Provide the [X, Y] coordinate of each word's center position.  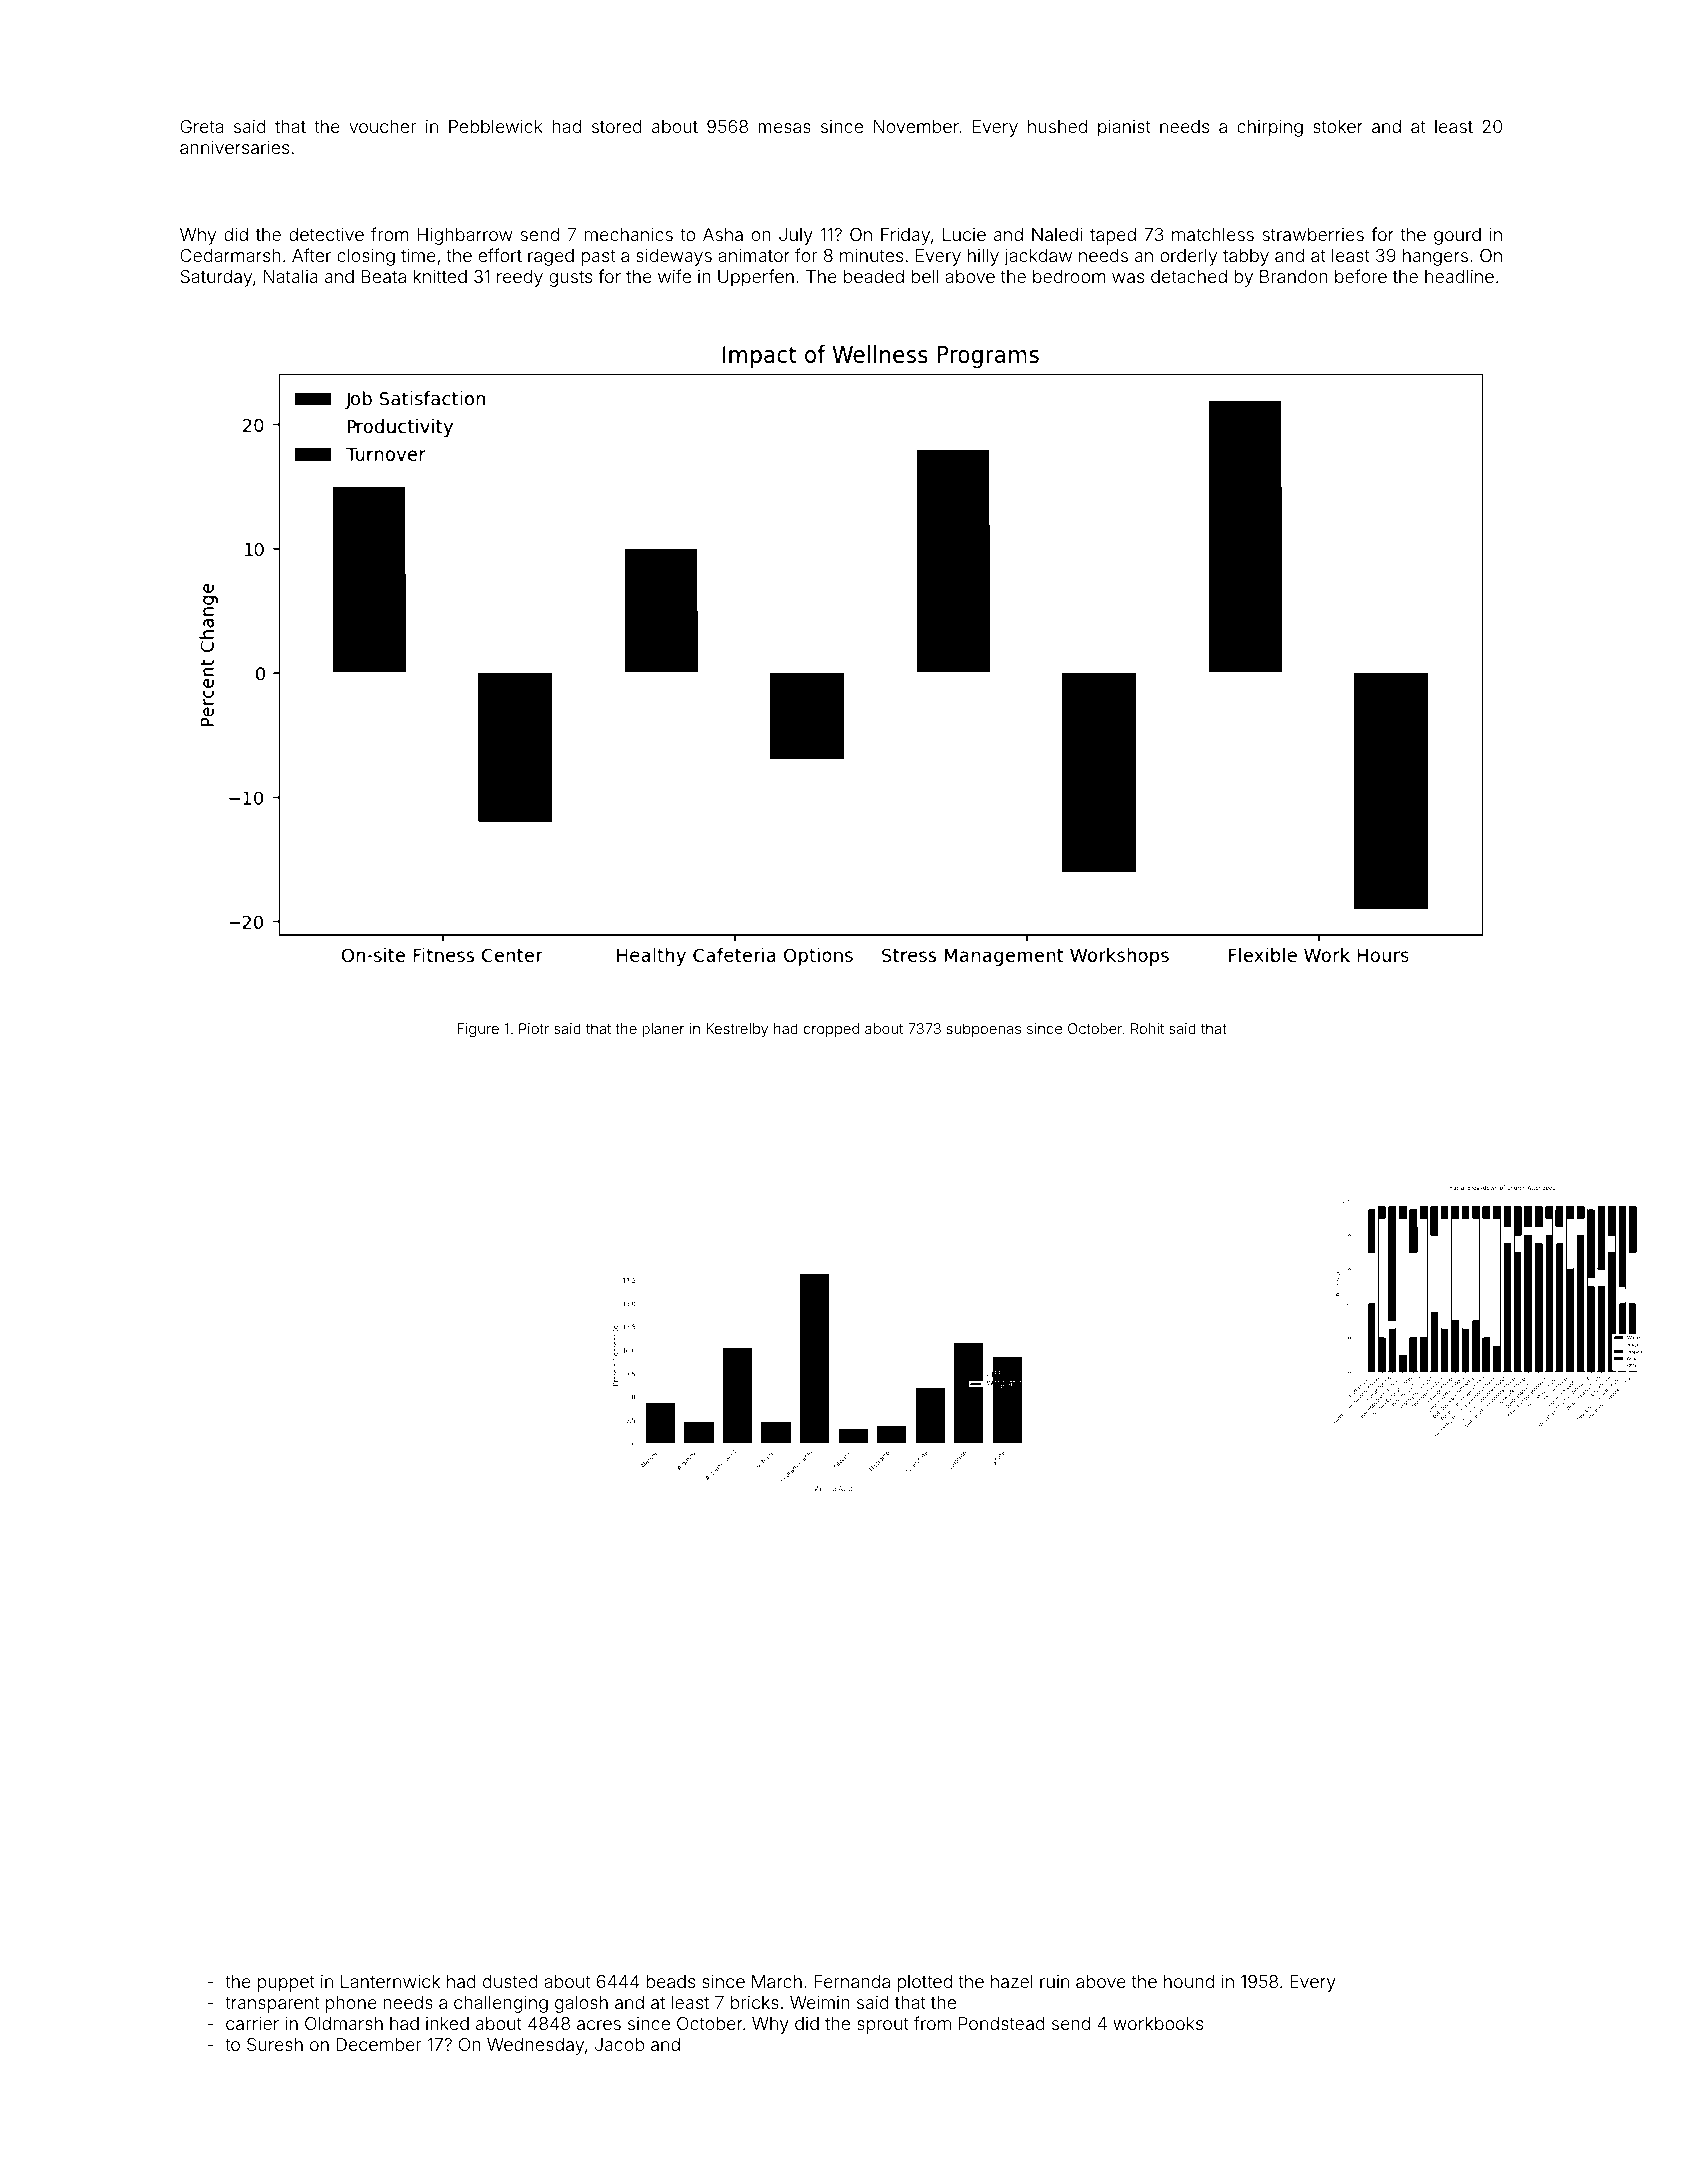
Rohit [1147, 1028]
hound [1189, 1981]
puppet [286, 1984]
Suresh [275, 2044]
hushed [1057, 126]
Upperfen [756, 278]
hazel [1012, 1981]
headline [1459, 276]
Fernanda [852, 1981]
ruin [1054, 1981]
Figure [478, 1030]
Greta [201, 126]
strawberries [1313, 234]
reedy [520, 278]
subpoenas [984, 1030]
